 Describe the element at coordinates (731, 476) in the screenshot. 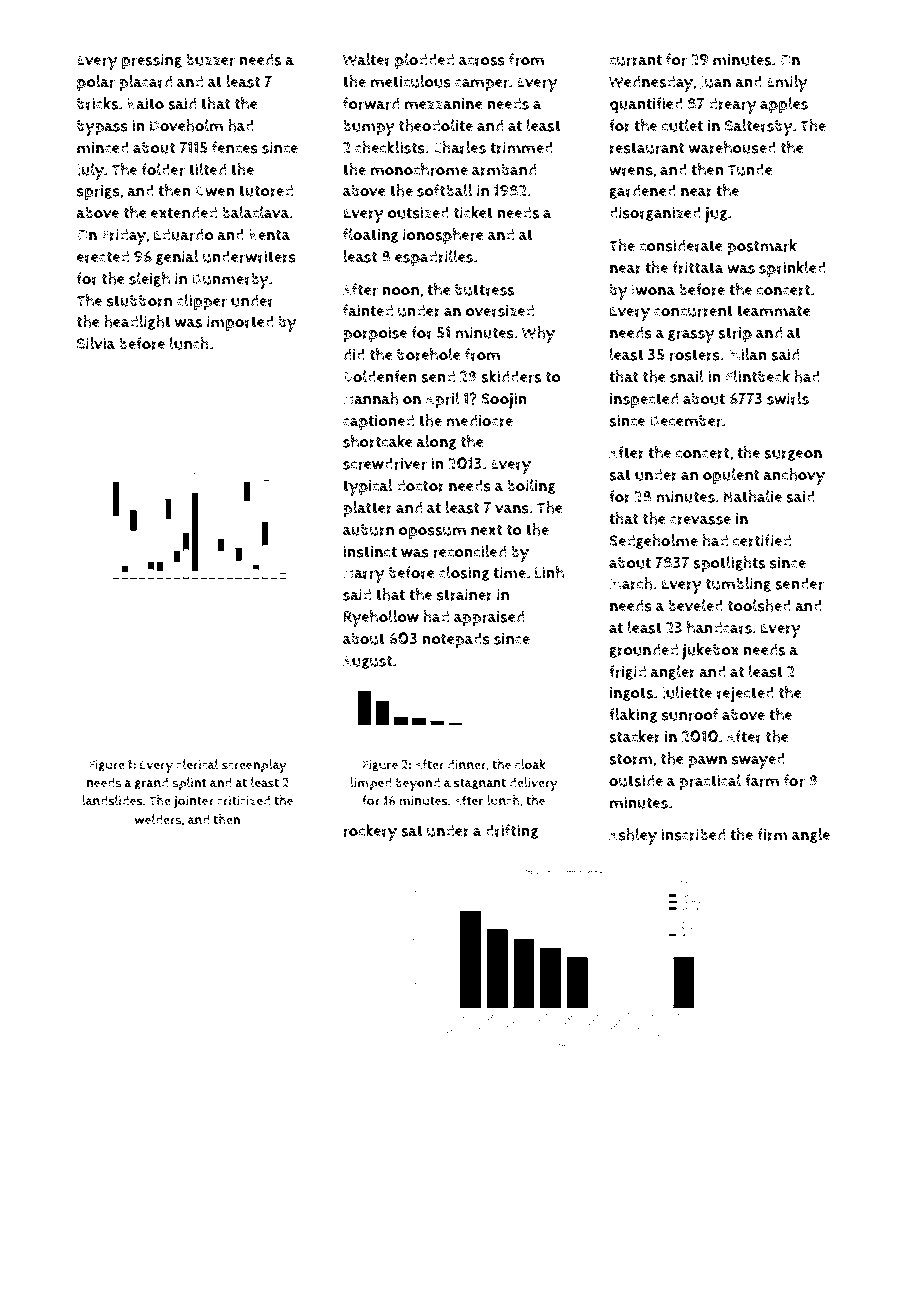

I see `opulent` at that location.
